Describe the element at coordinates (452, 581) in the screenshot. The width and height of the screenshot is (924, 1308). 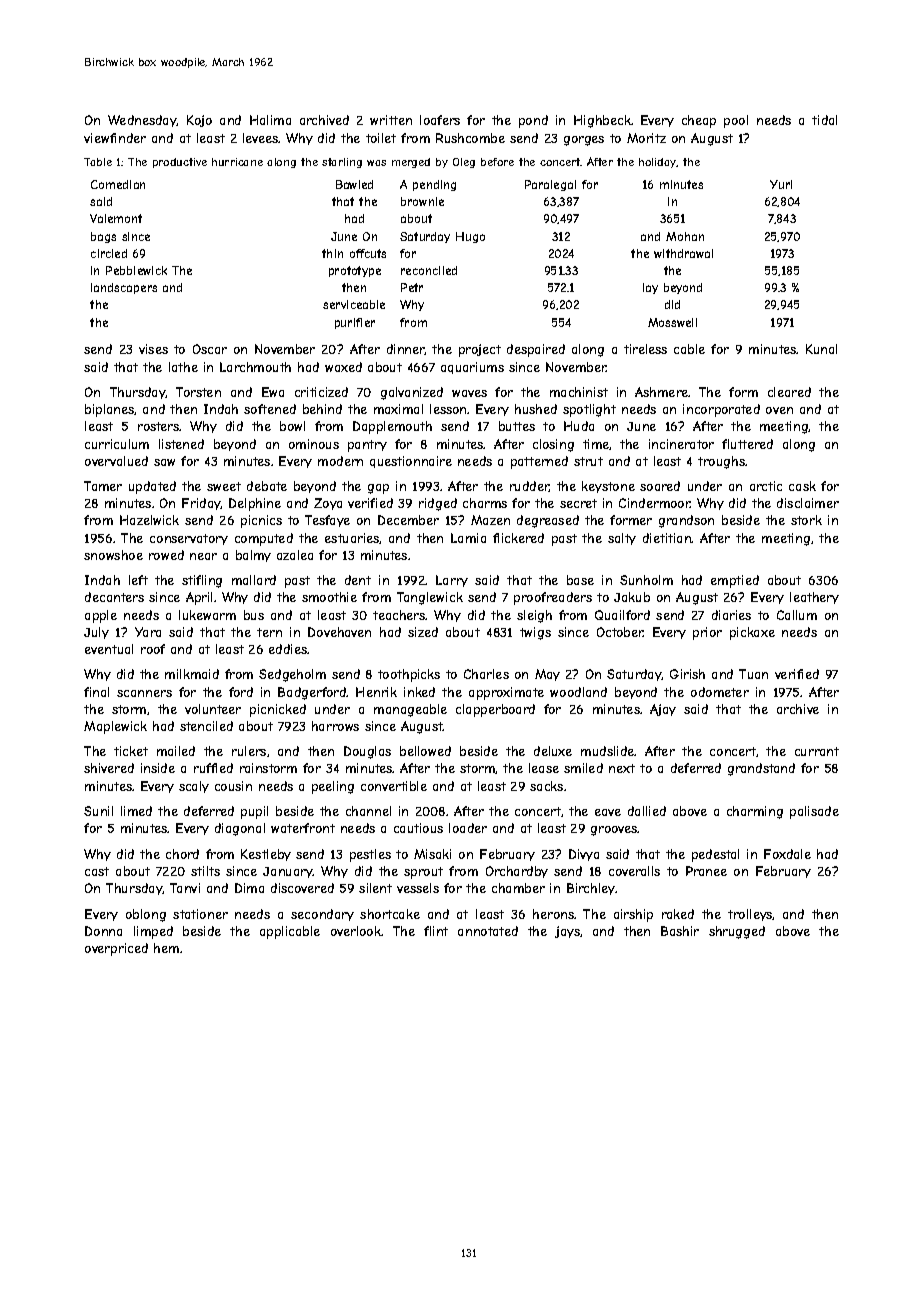
I see `Larry` at that location.
